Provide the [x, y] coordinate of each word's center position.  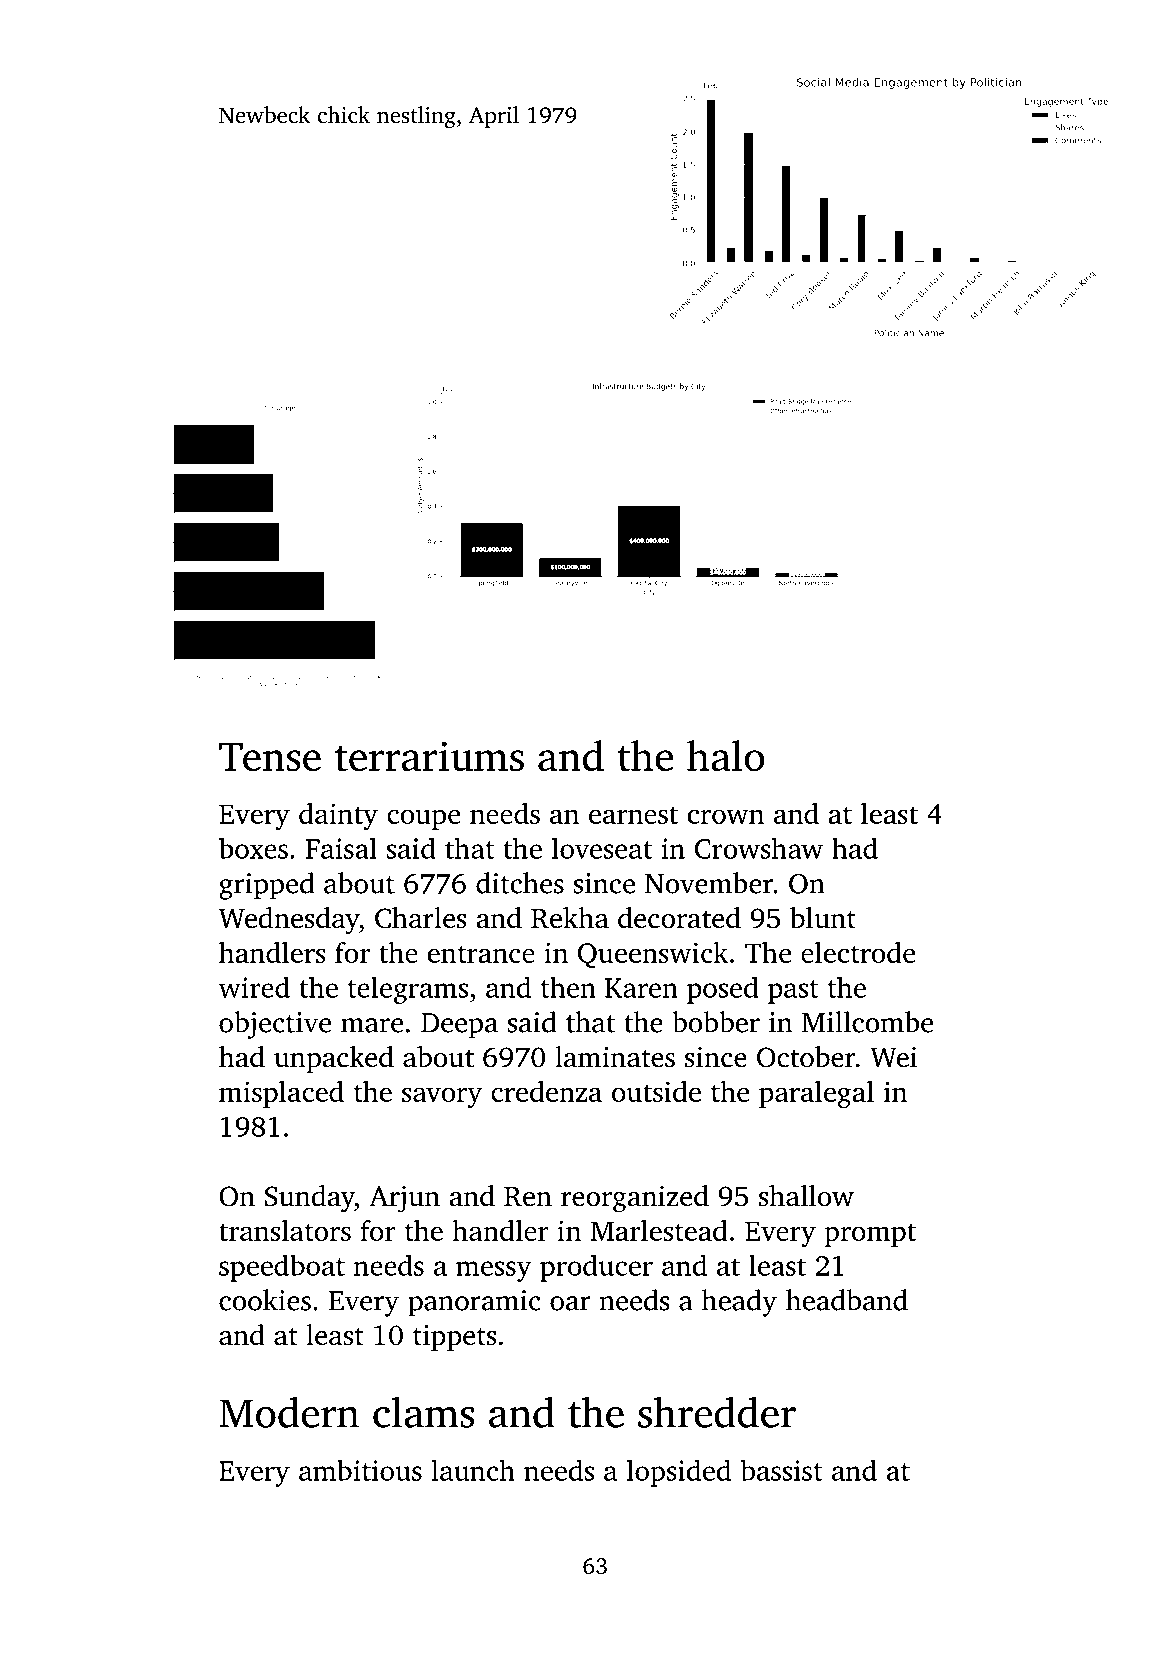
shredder [717, 1412]
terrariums [429, 756]
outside [656, 1091]
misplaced [281, 1094]
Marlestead [659, 1230]
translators [285, 1230]
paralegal [816, 1094]
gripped [267, 886]
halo [726, 755]
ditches [520, 883]
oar [570, 1303]
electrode [858, 952]
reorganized [635, 1199]
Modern [289, 1412]
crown [726, 816]
